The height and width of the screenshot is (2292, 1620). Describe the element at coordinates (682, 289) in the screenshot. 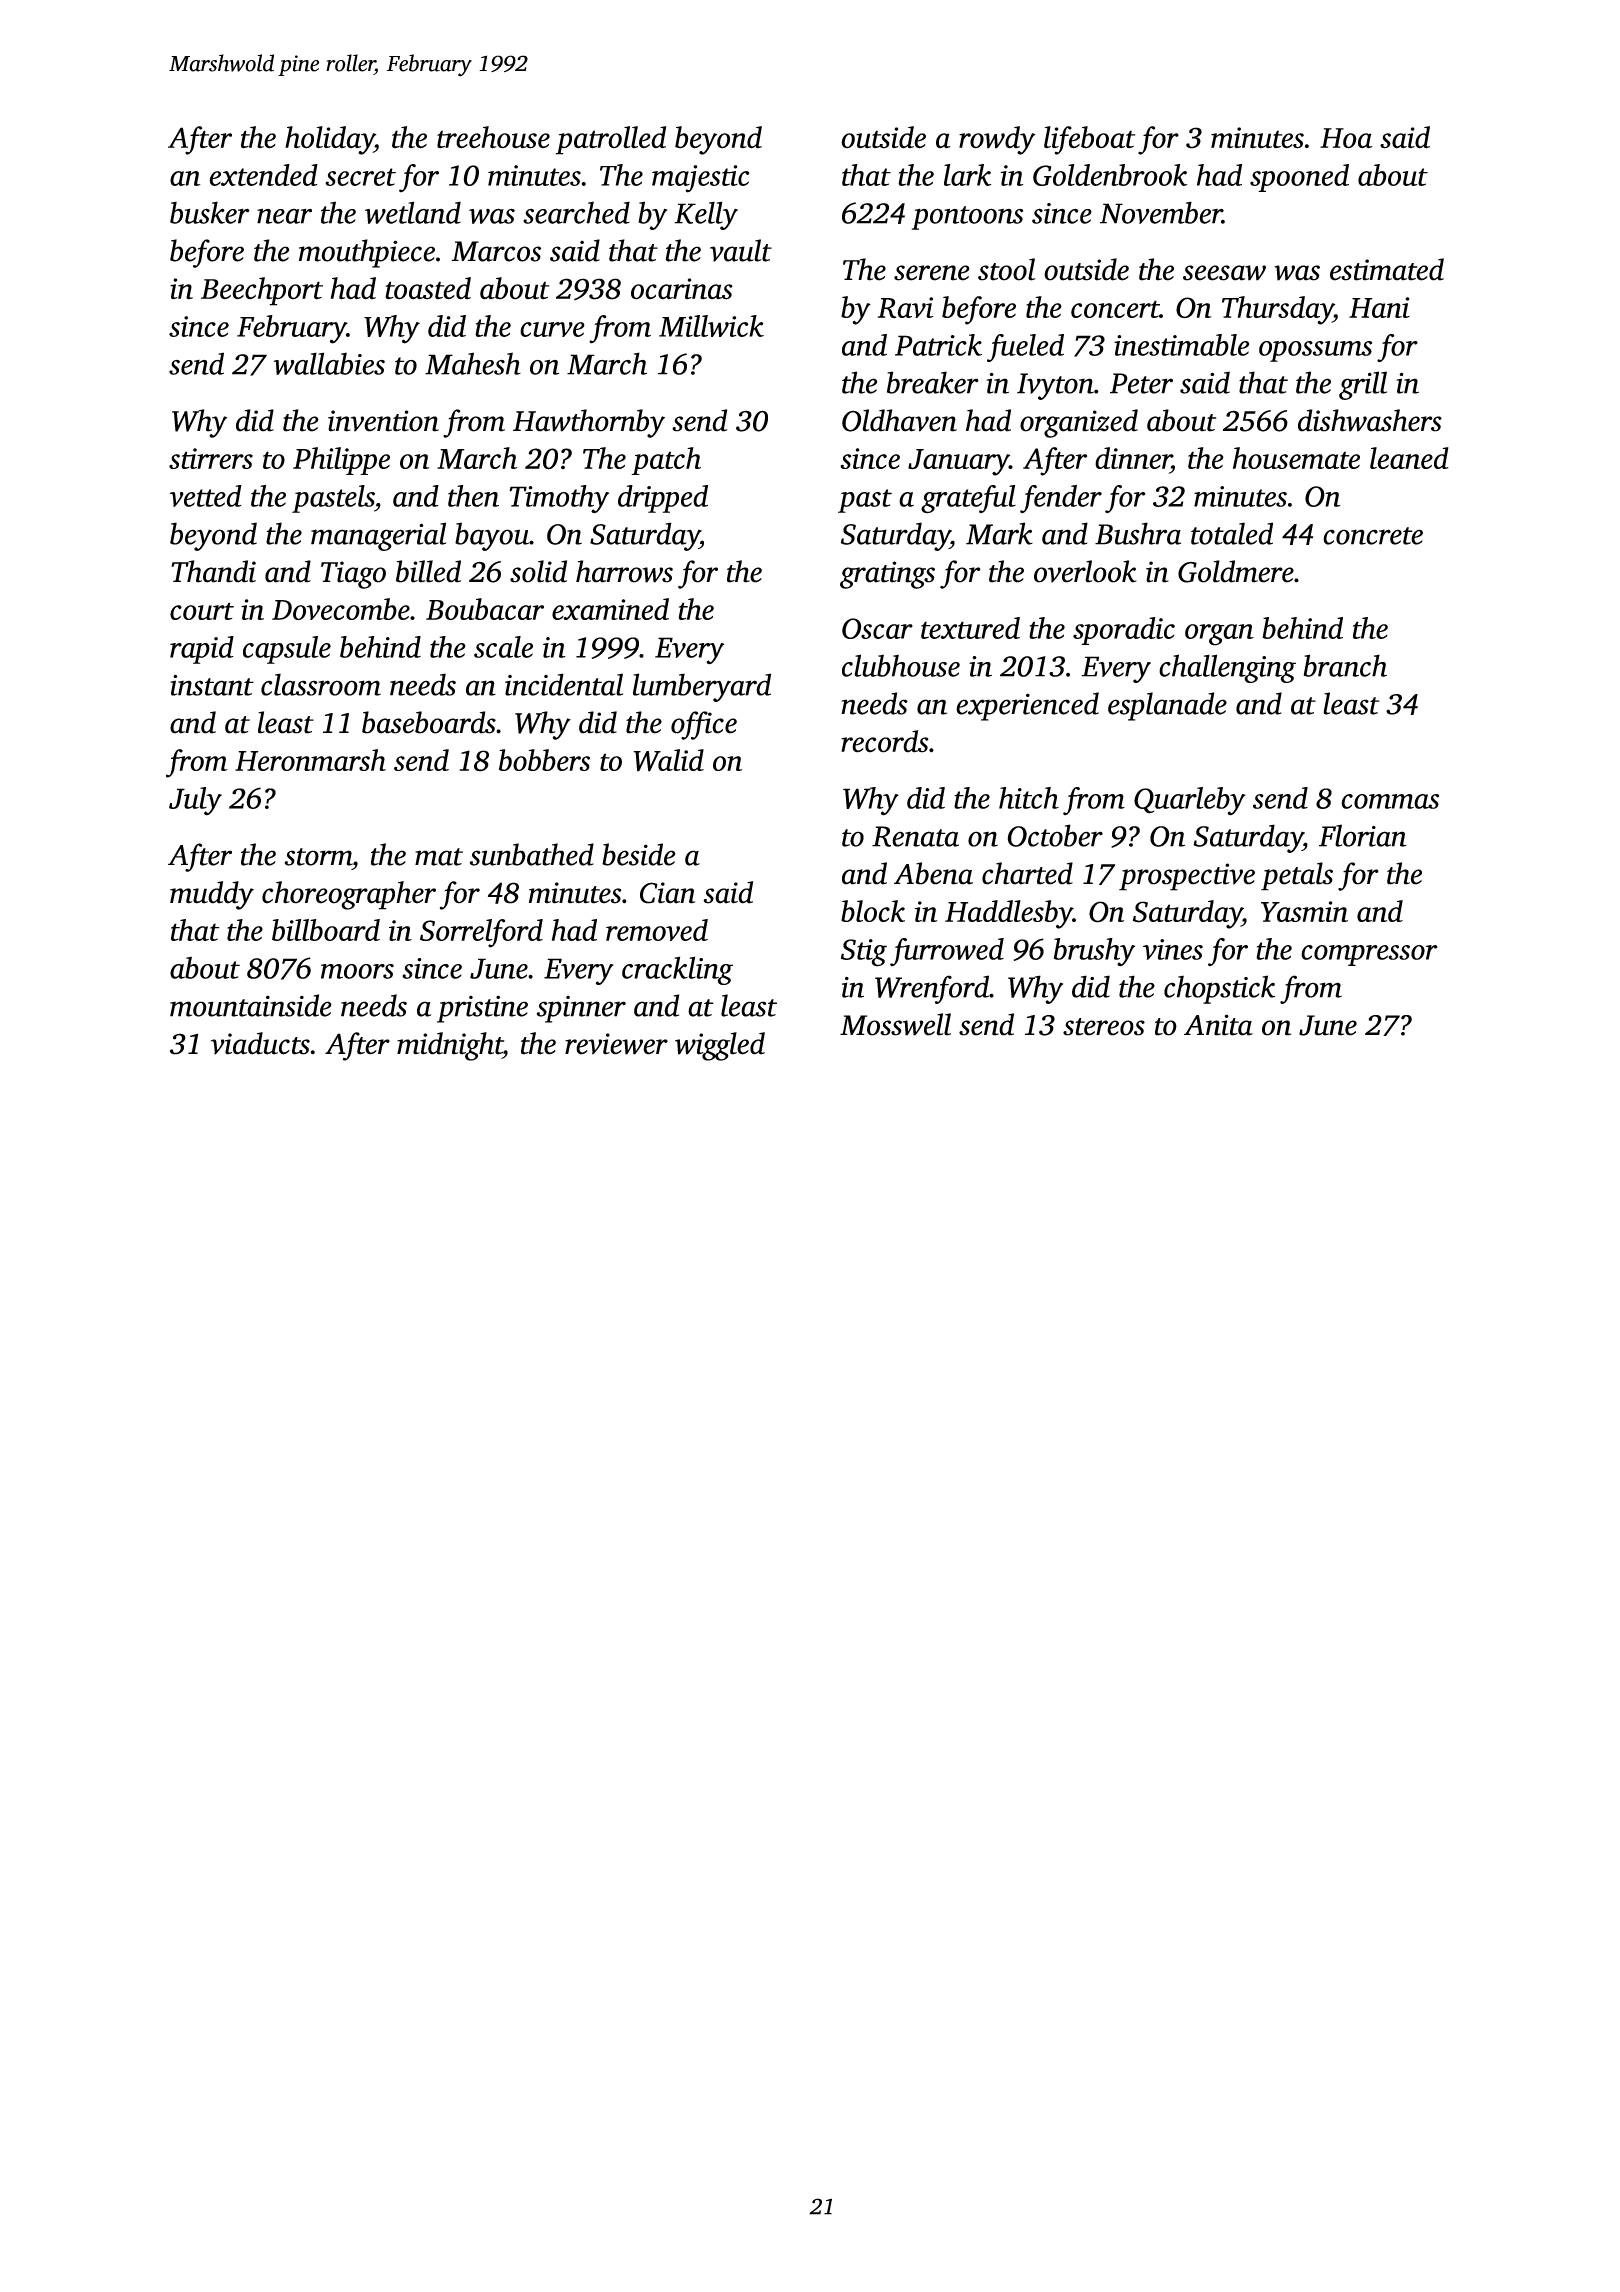

I see `ocarinas` at that location.
